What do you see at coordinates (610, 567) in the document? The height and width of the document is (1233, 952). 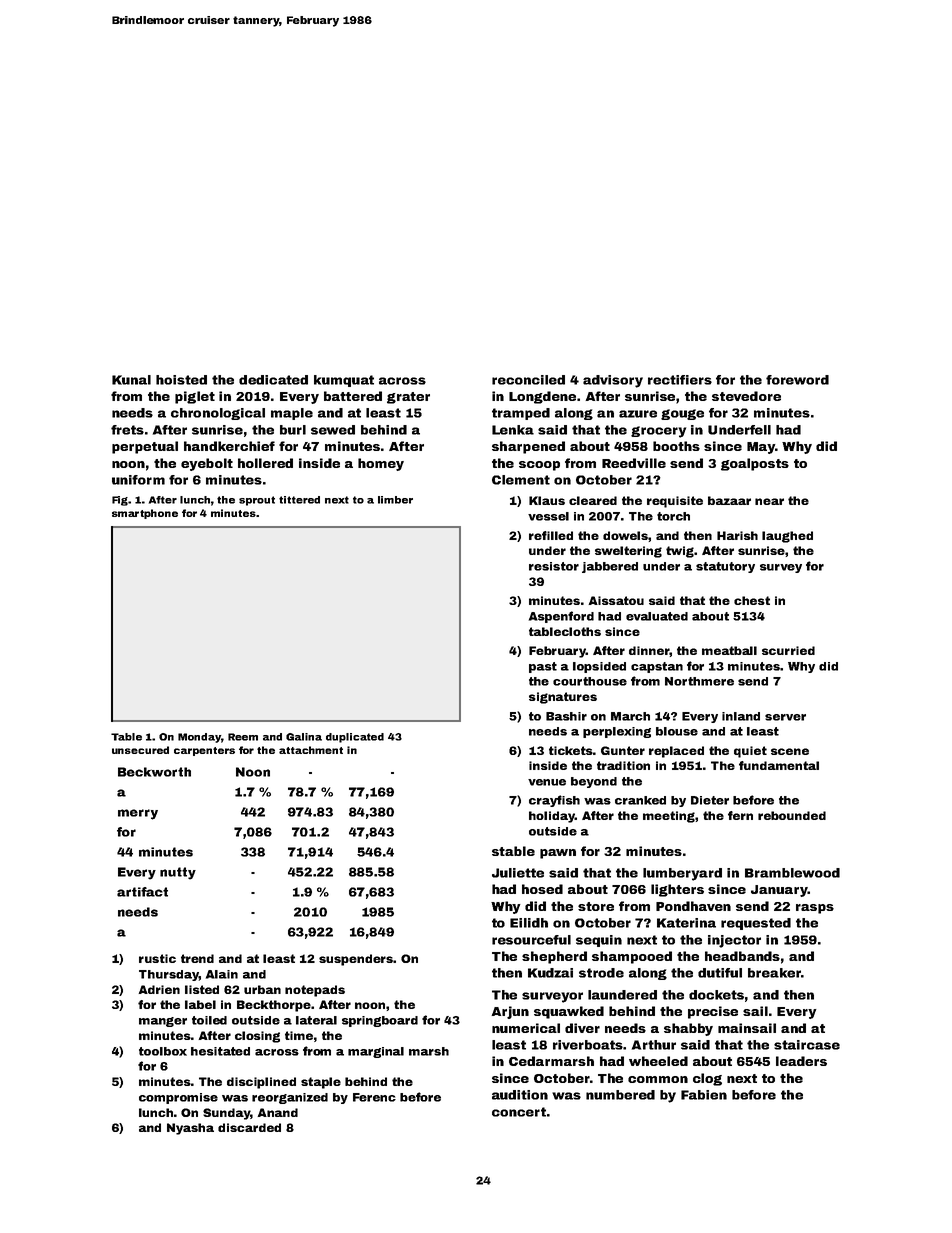 I see `jabbered` at bounding box center [610, 567].
